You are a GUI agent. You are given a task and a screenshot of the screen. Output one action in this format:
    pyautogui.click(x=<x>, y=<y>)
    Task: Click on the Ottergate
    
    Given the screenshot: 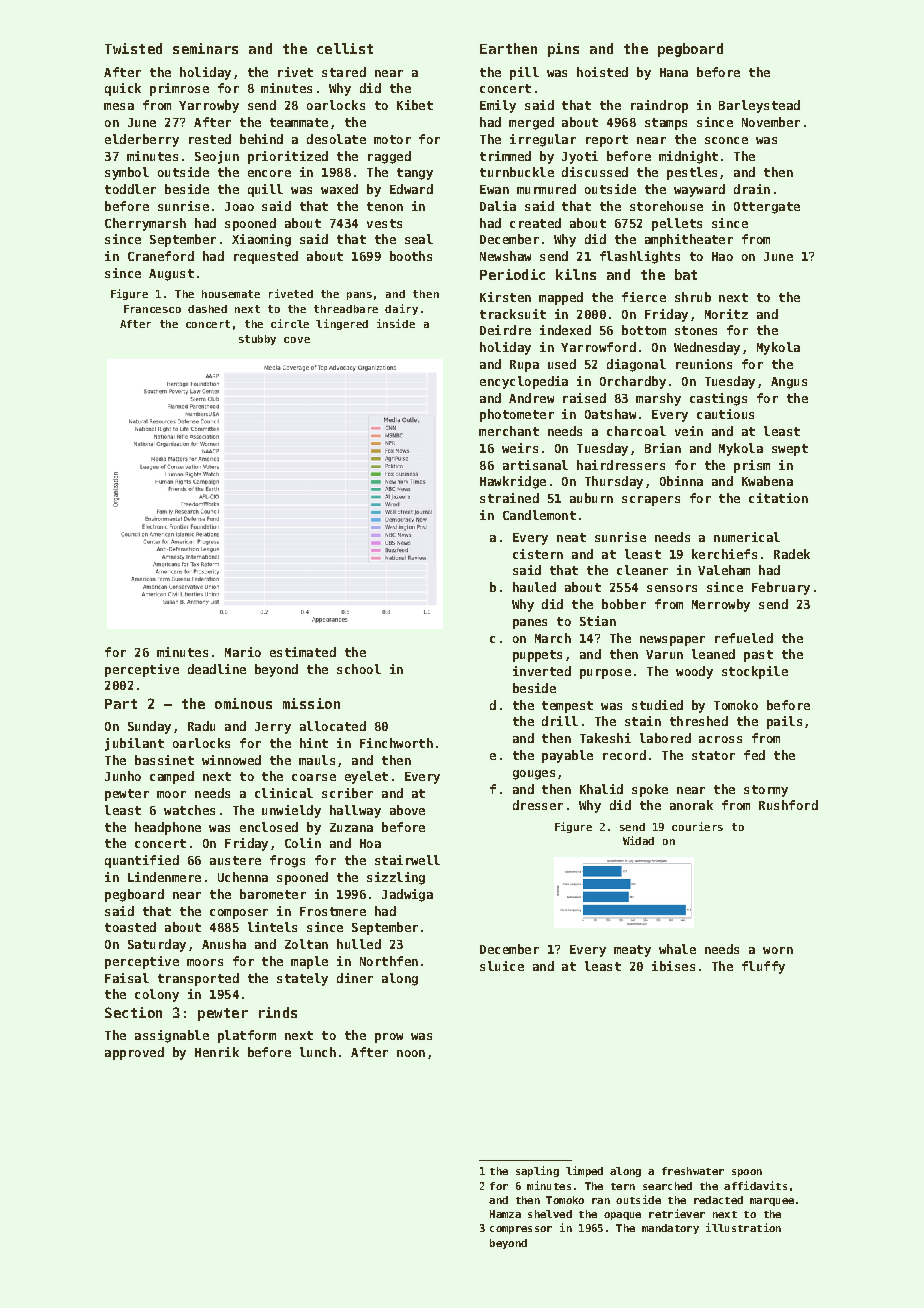 What is the action you would take?
    pyautogui.click(x=767, y=208)
